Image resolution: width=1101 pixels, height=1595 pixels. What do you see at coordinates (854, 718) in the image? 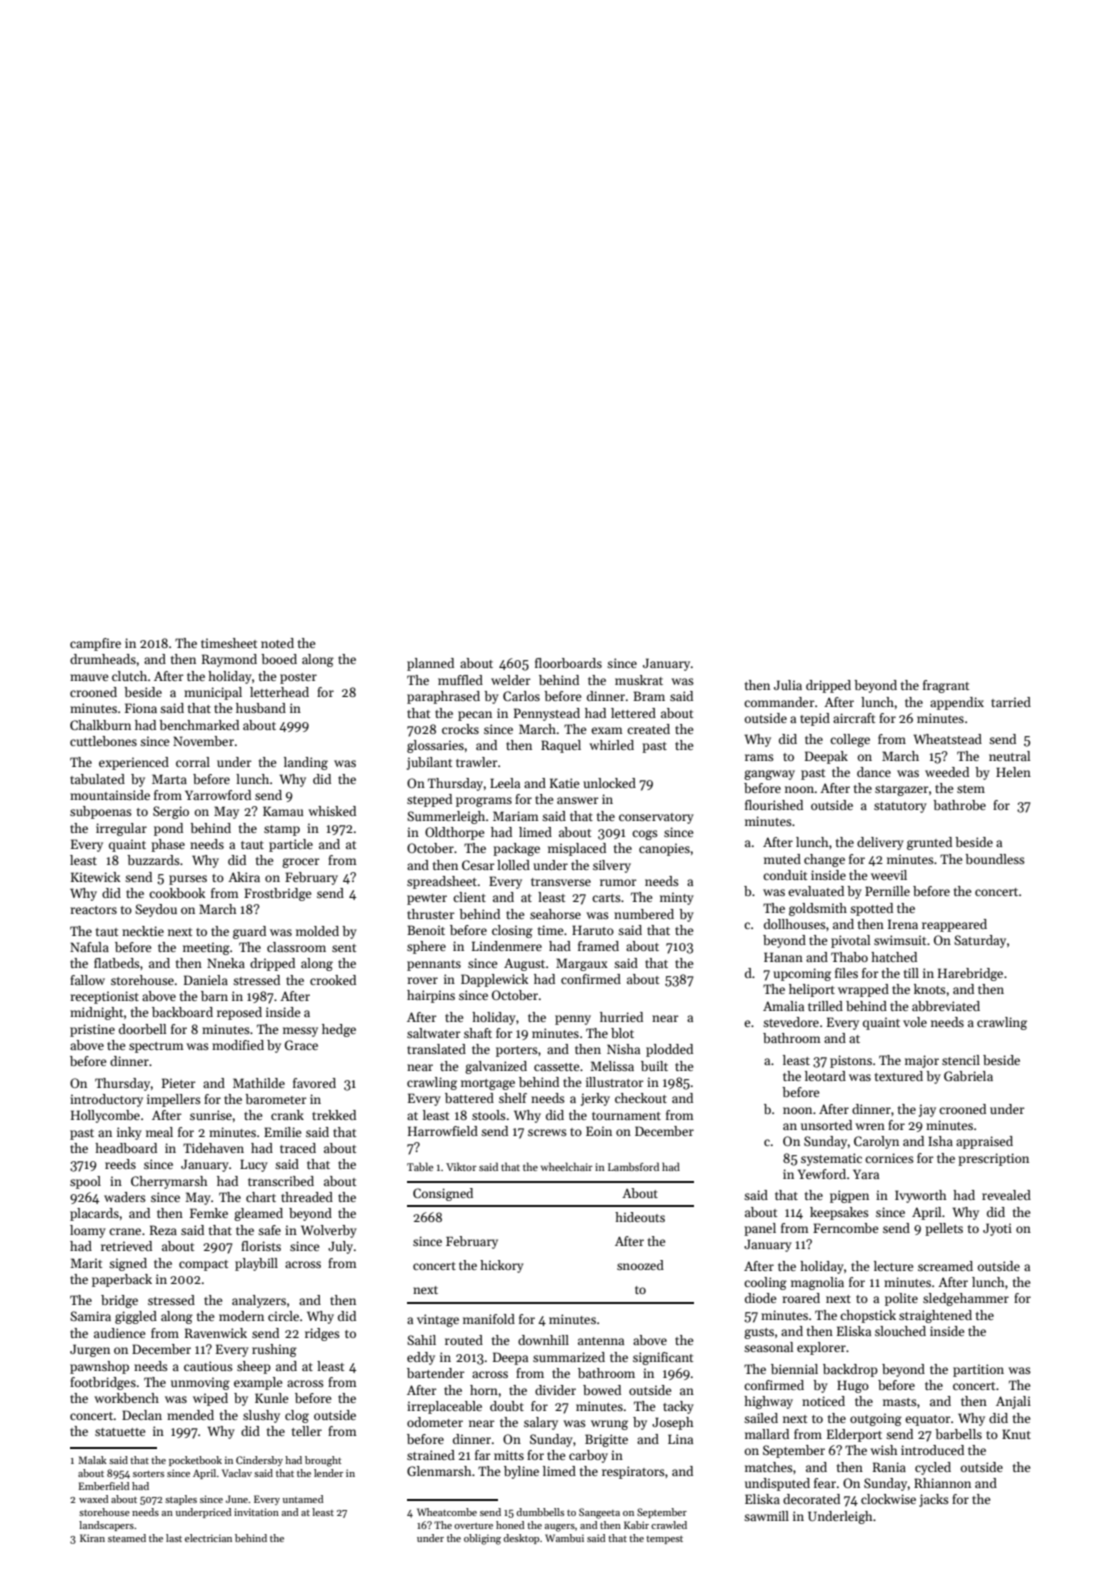
I see `aircraft` at bounding box center [854, 718].
